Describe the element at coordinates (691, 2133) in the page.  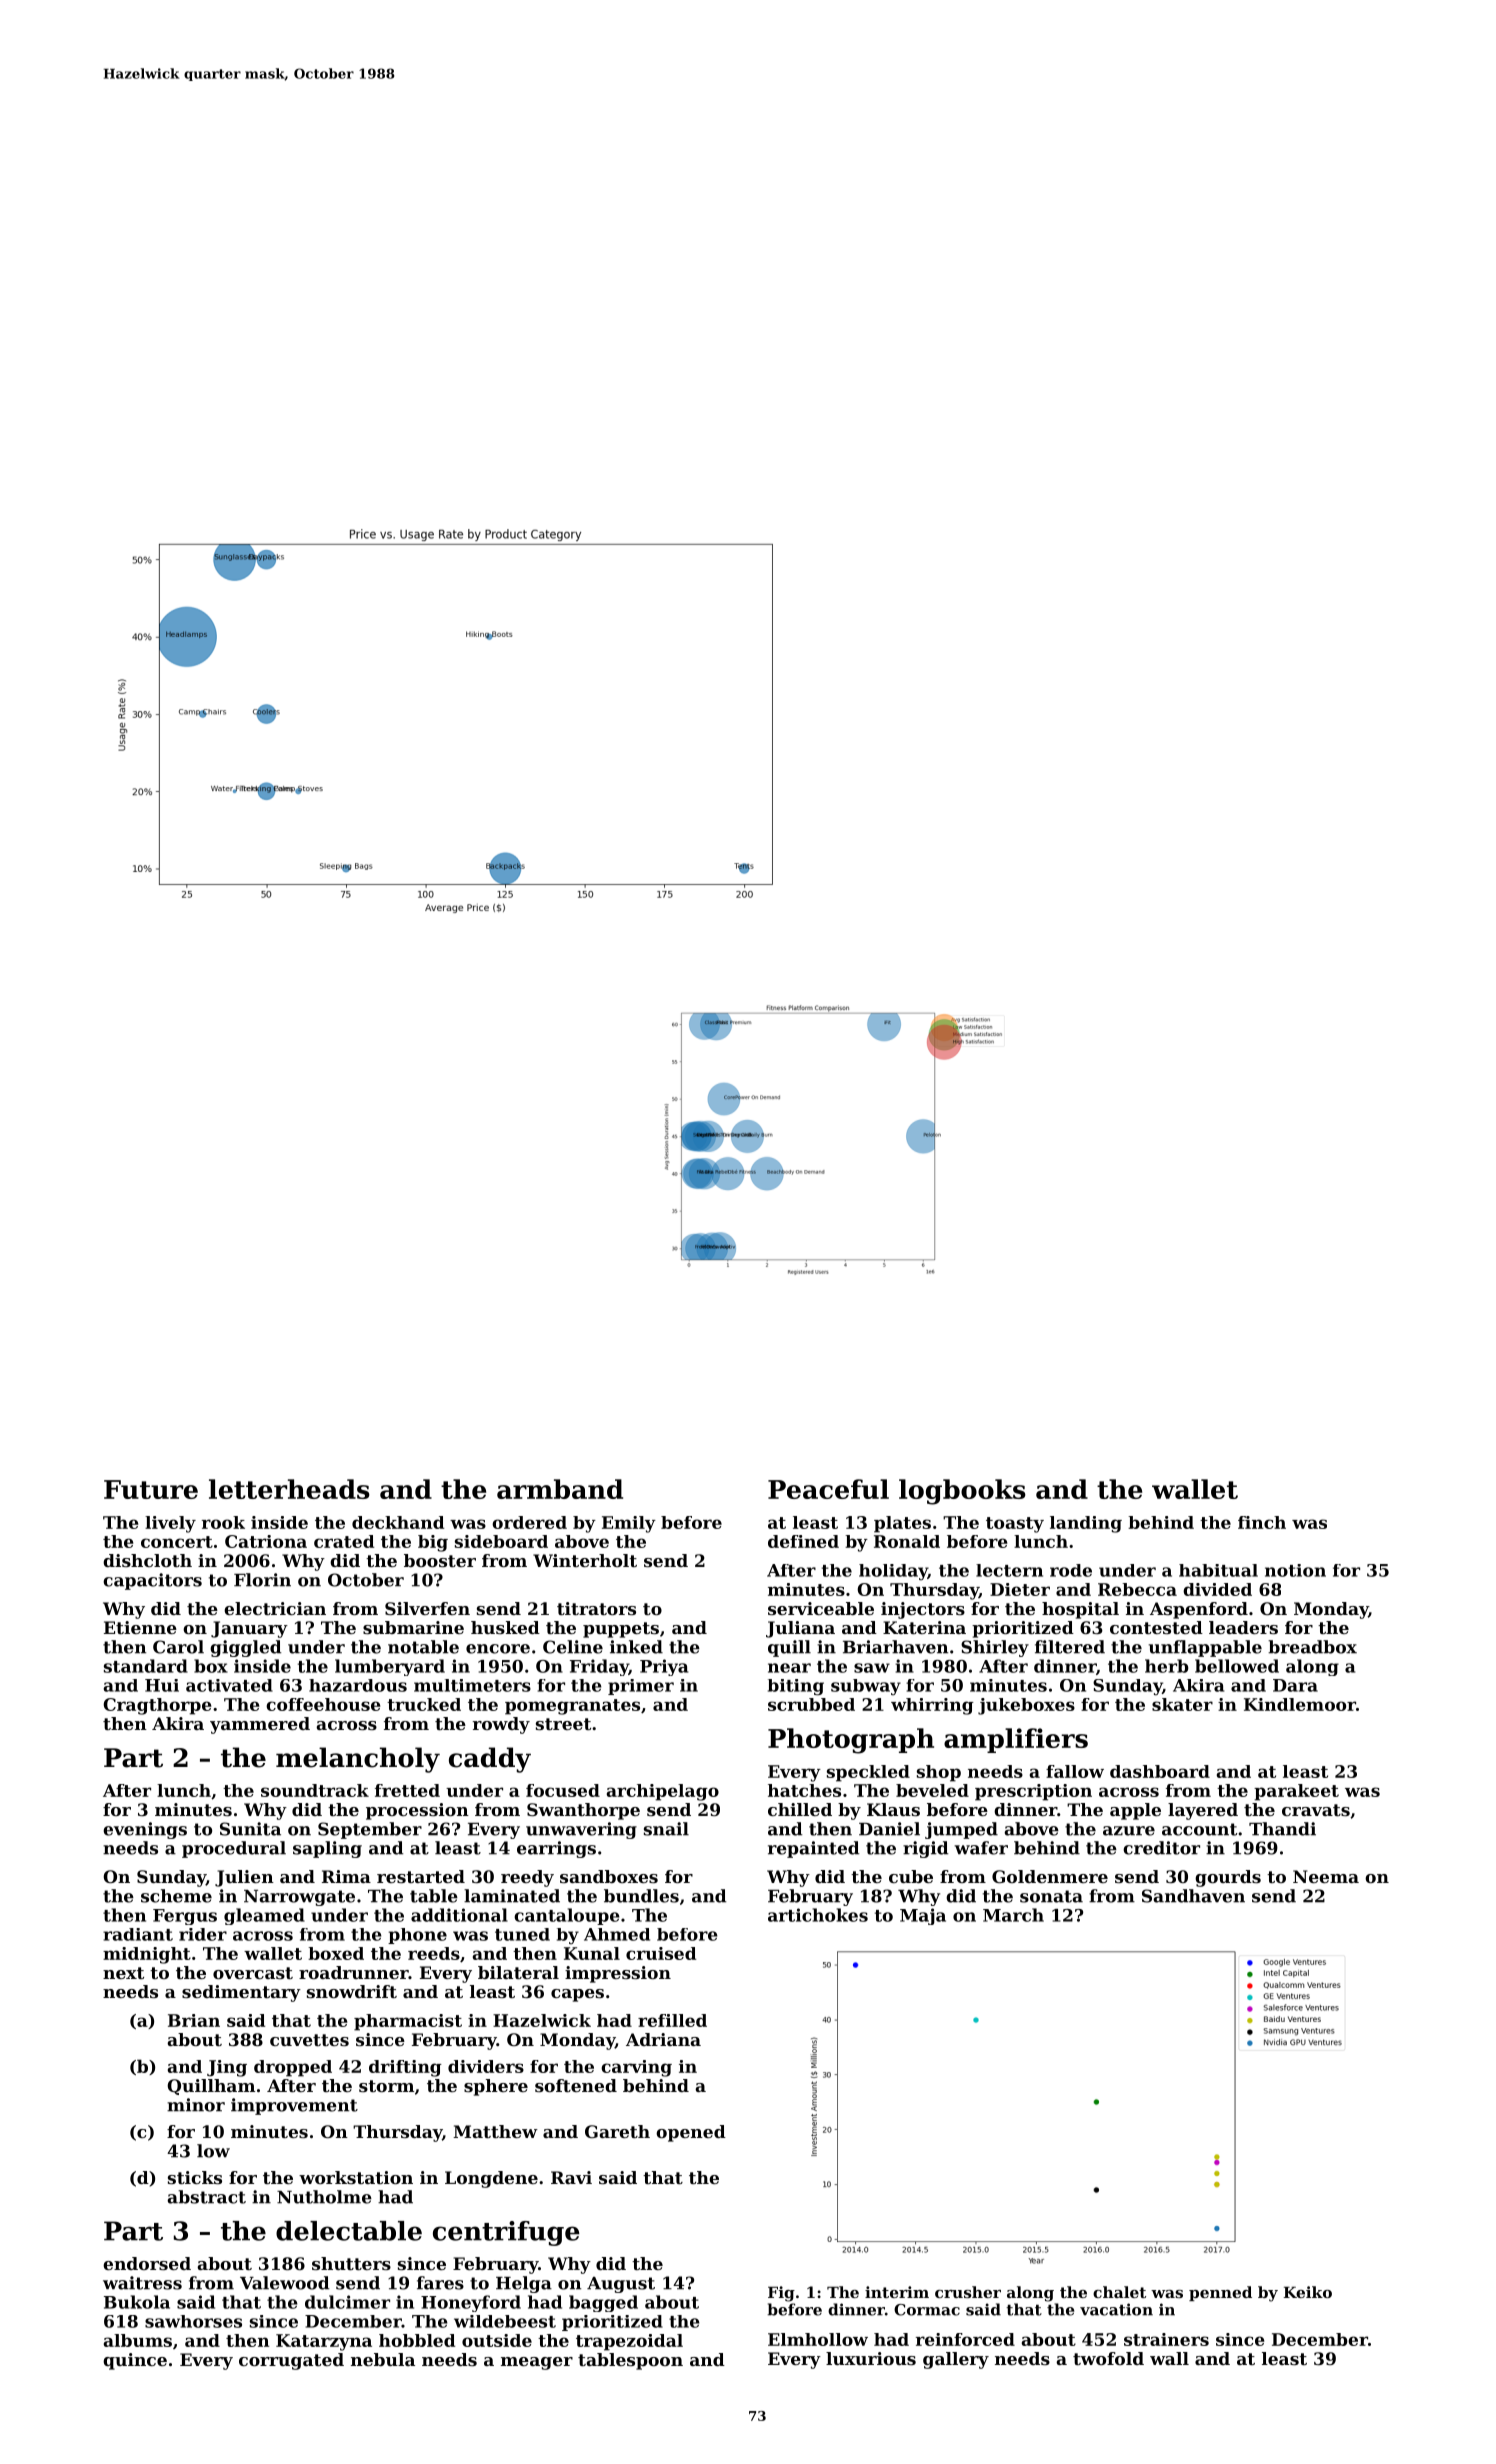
I see `opened` at that location.
